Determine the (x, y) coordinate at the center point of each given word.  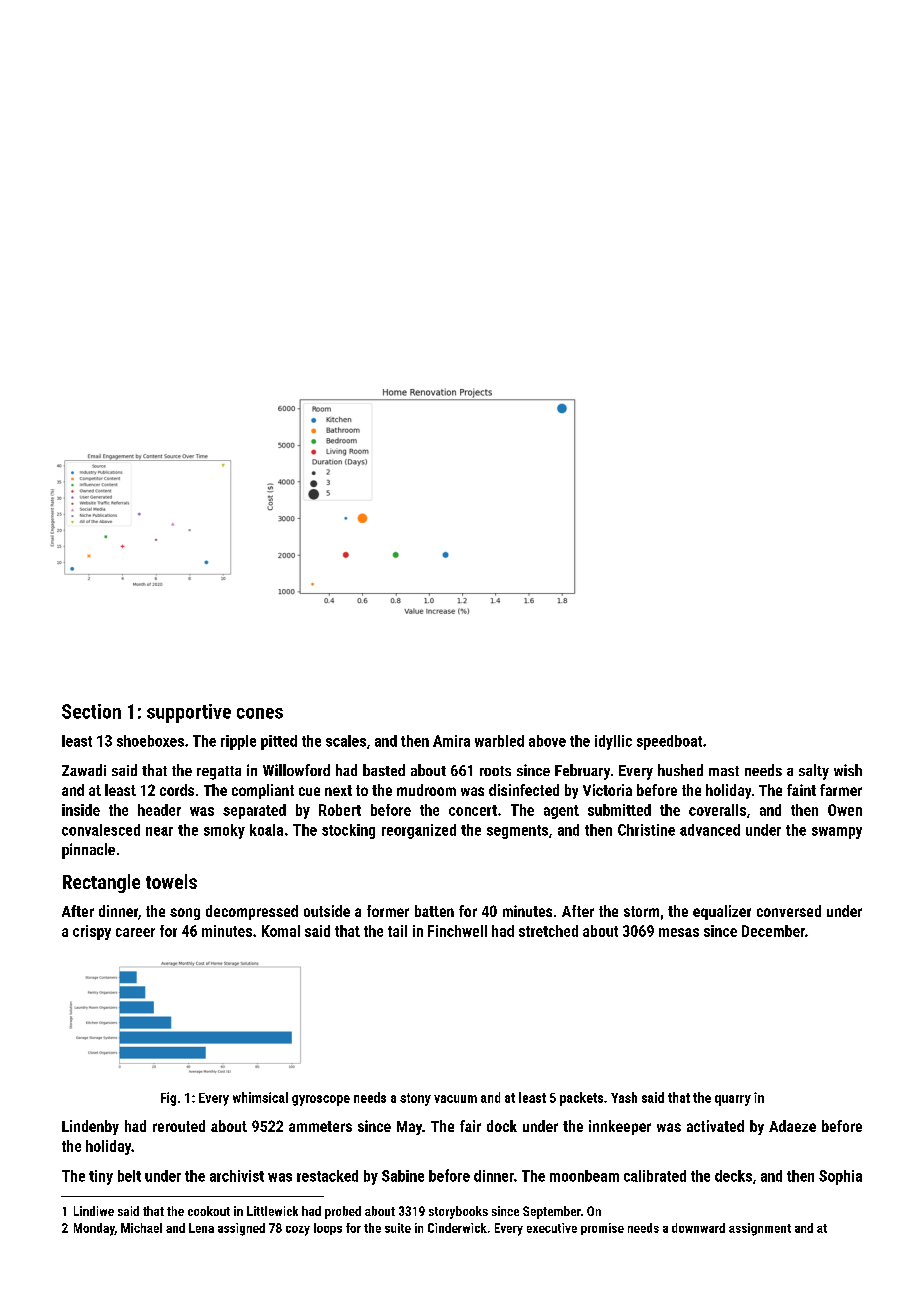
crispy (92, 932)
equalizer (722, 912)
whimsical (260, 1097)
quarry (733, 1100)
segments (517, 832)
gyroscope (321, 1100)
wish (848, 770)
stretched (548, 931)
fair (470, 1126)
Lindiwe (94, 1211)
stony (415, 1099)
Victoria (607, 790)
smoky (224, 831)
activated (715, 1126)
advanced (710, 830)
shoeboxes (150, 741)
